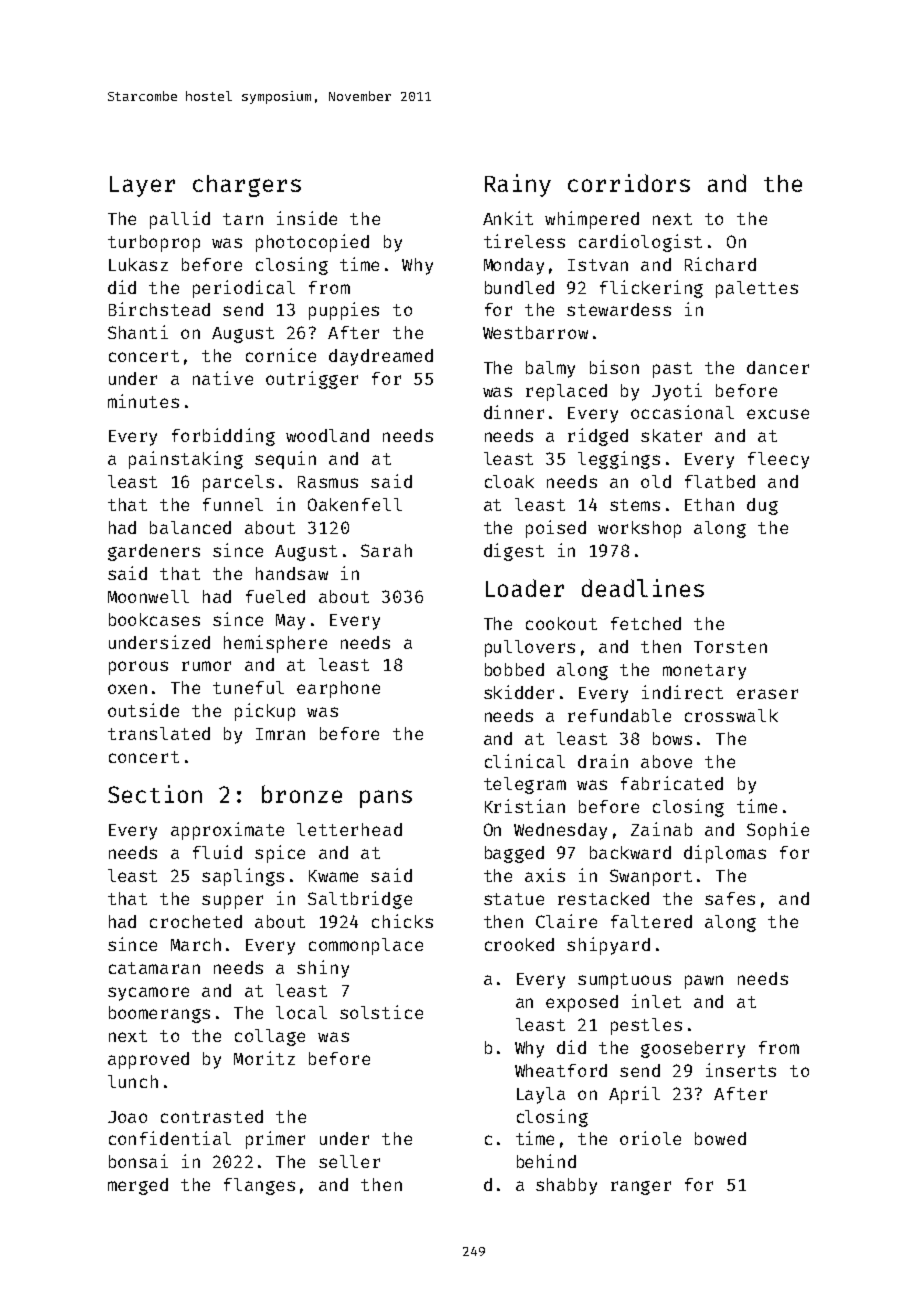  Describe the element at coordinates (778, 831) in the screenshot. I see `Sophie` at that location.
